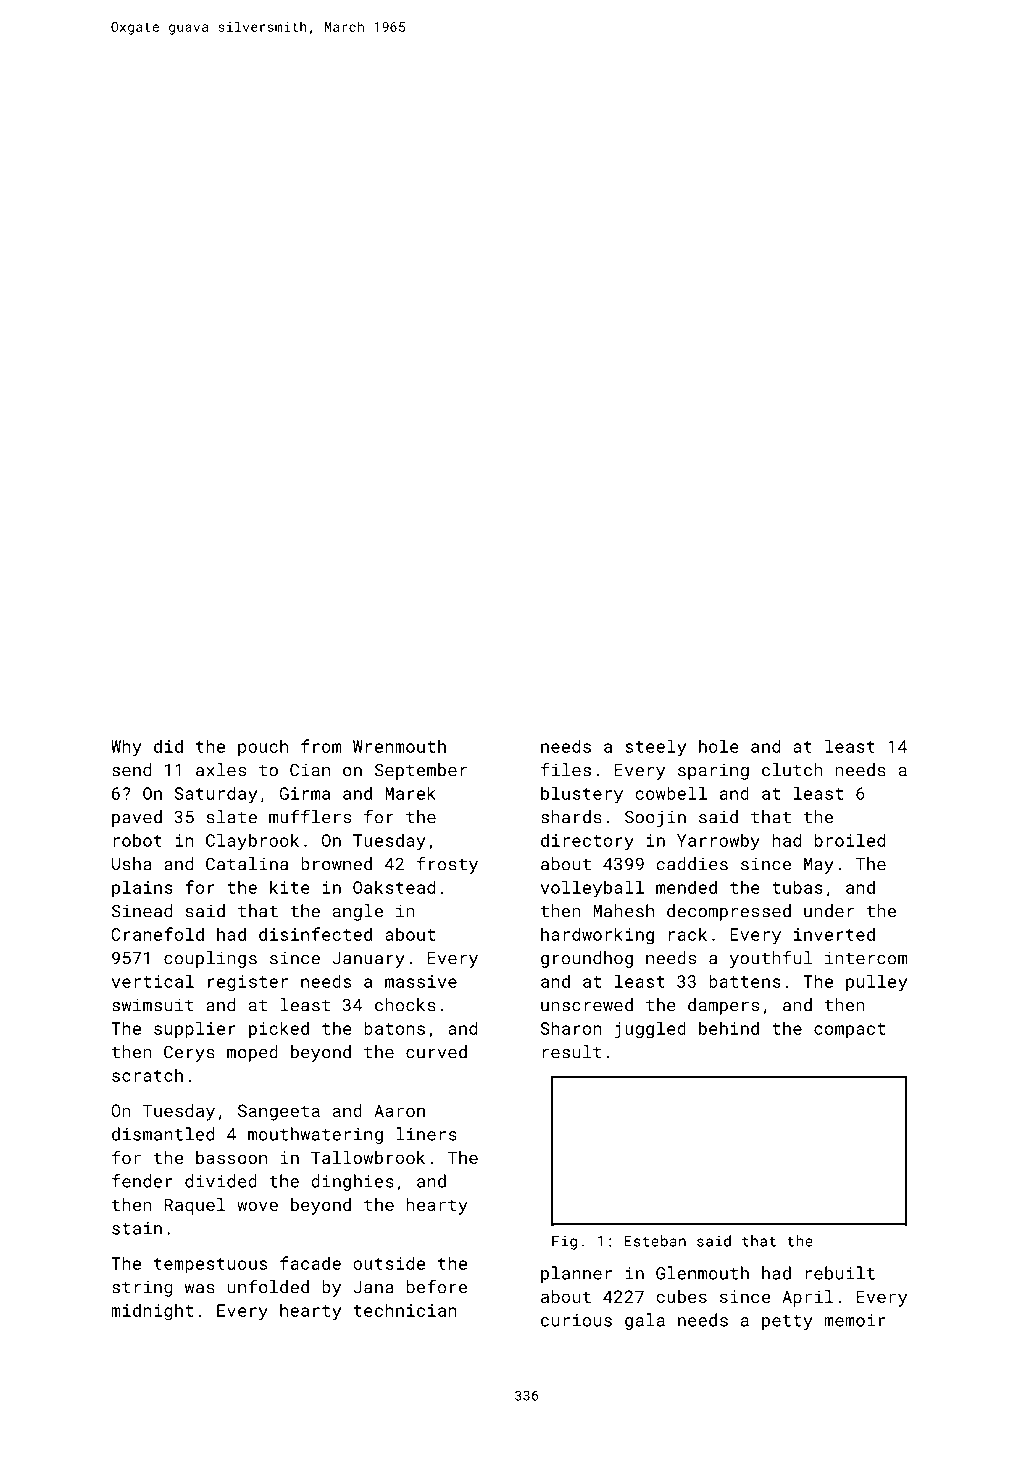 The image size is (1029, 1462). I want to click on from, so click(321, 746).
